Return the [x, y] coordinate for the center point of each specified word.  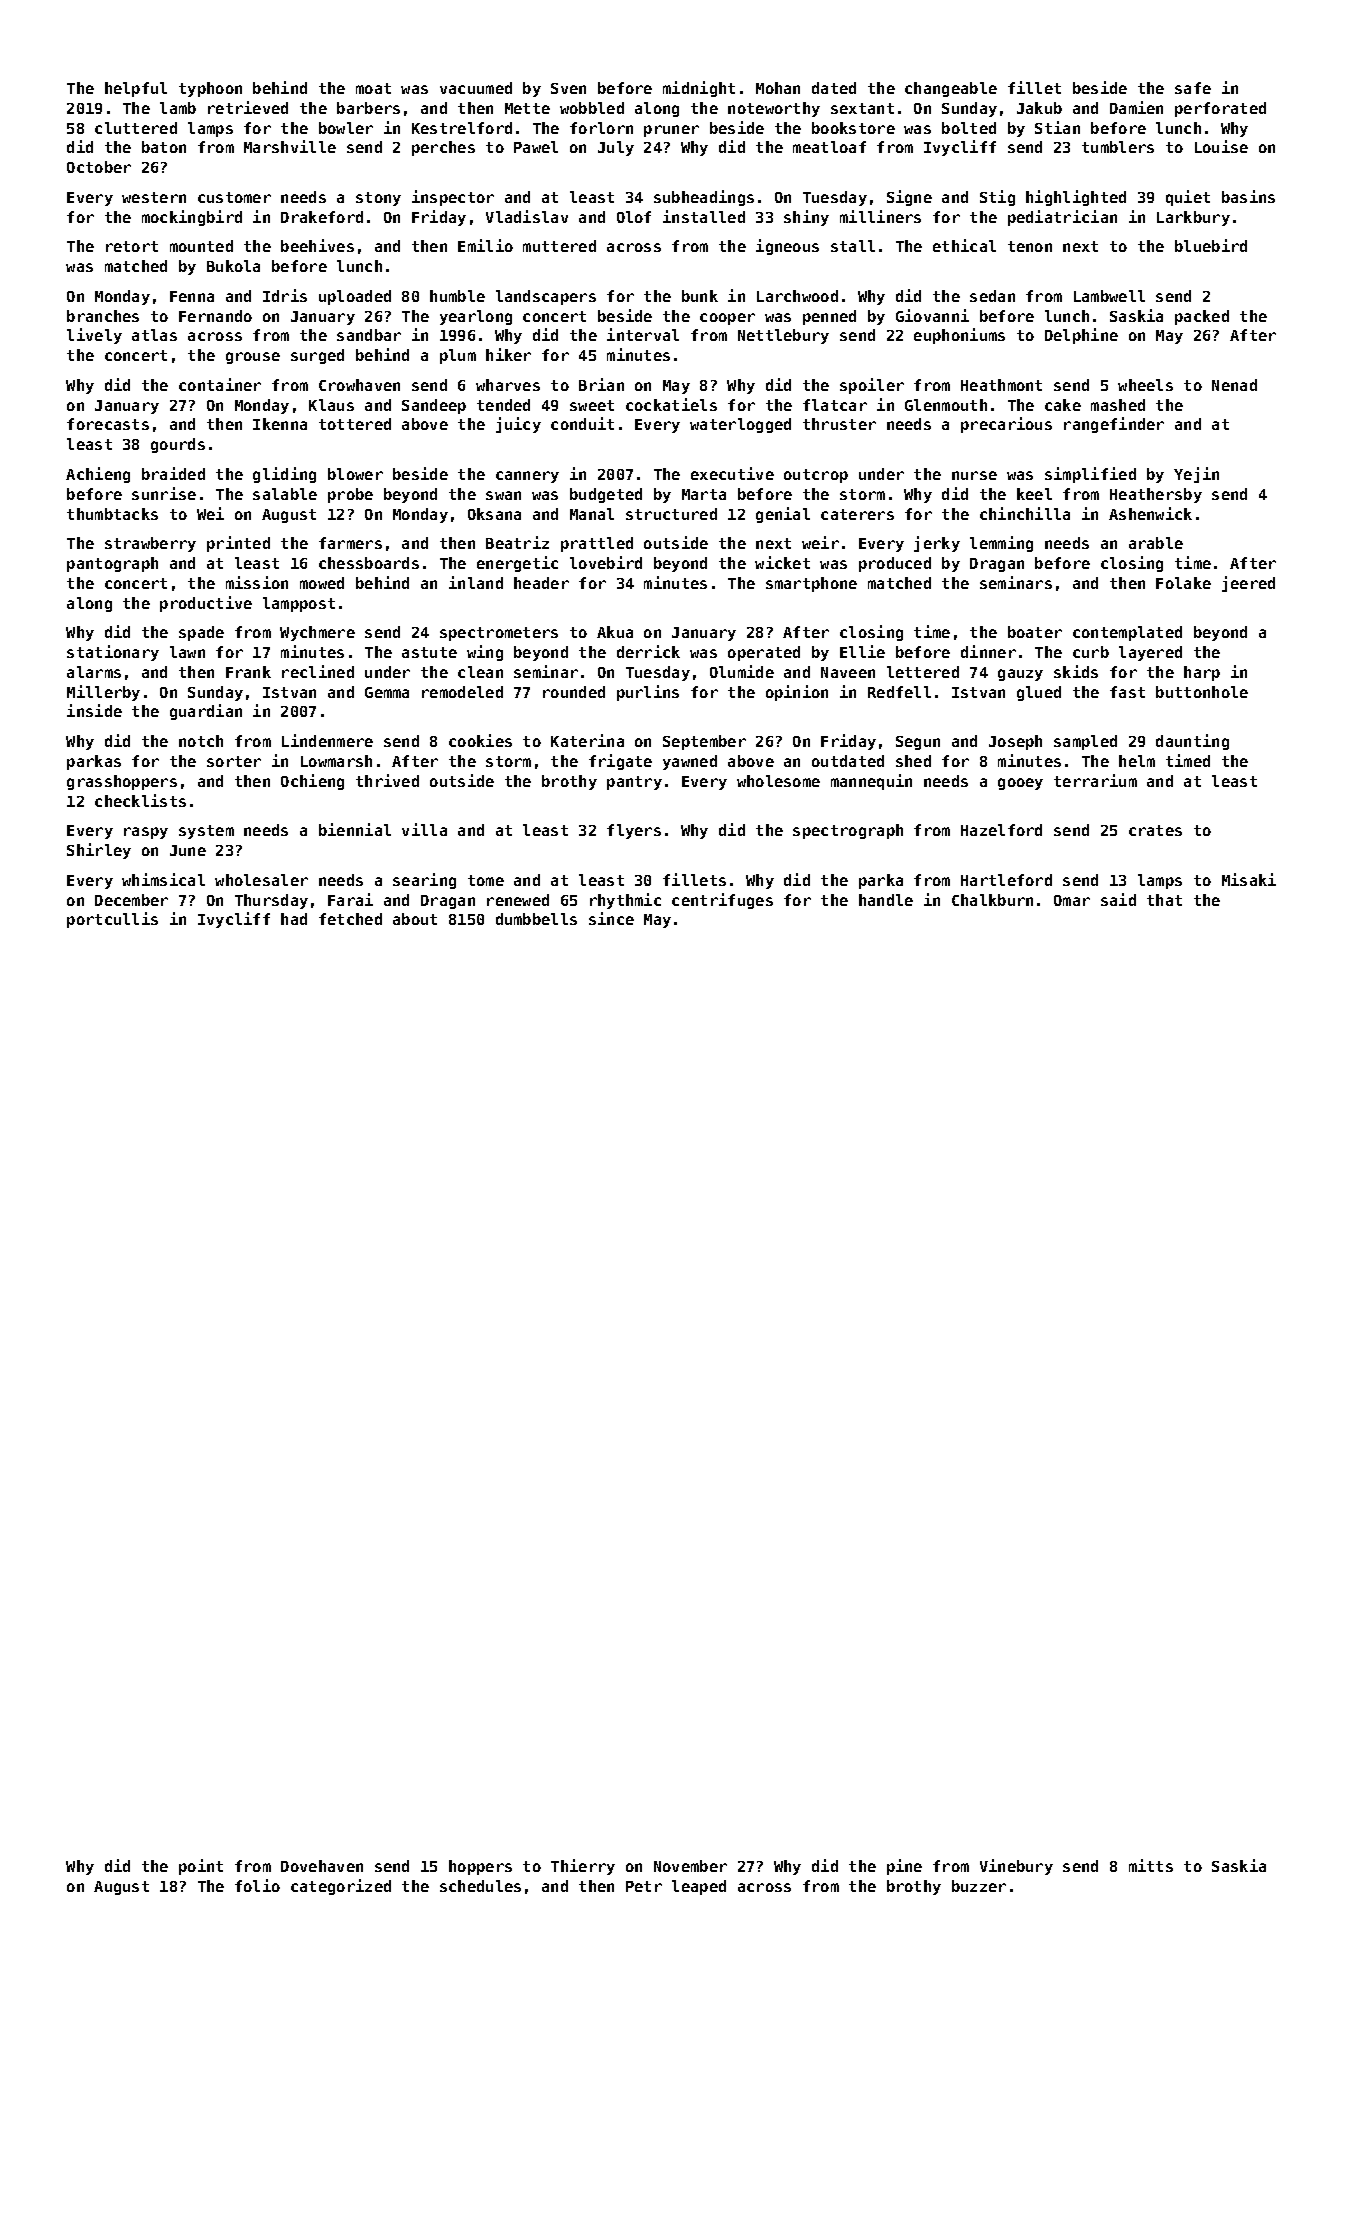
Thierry [583, 1867]
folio [257, 1885]
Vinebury [1016, 1867]
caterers [857, 514]
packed [1202, 317]
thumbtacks [112, 514]
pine [904, 1867]
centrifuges [722, 901]
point [201, 1867]
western [154, 197]
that [1164, 900]
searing [424, 881]
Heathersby [1156, 495]
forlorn [601, 128]
